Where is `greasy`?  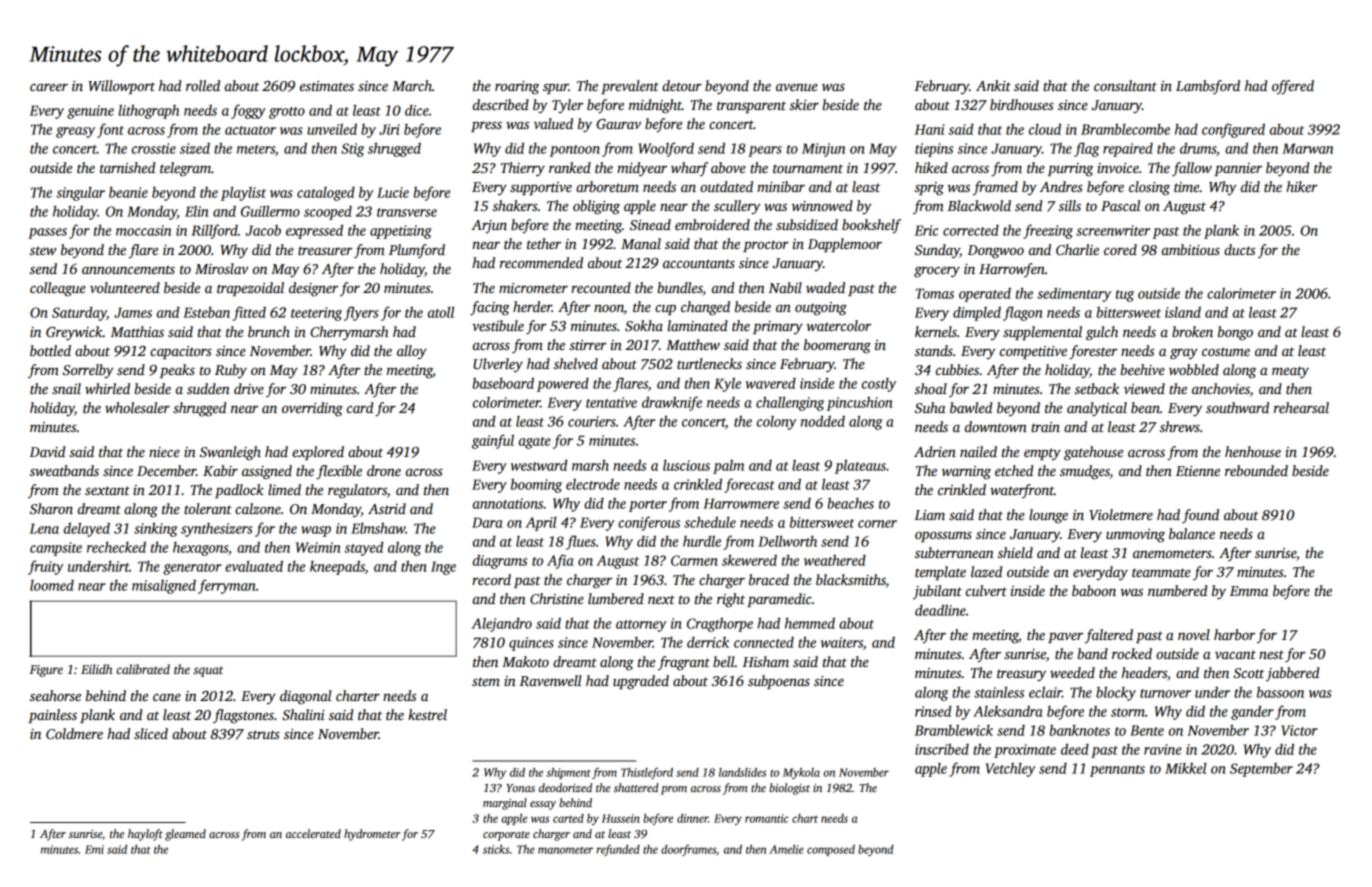
greasy is located at coordinates (75, 132).
